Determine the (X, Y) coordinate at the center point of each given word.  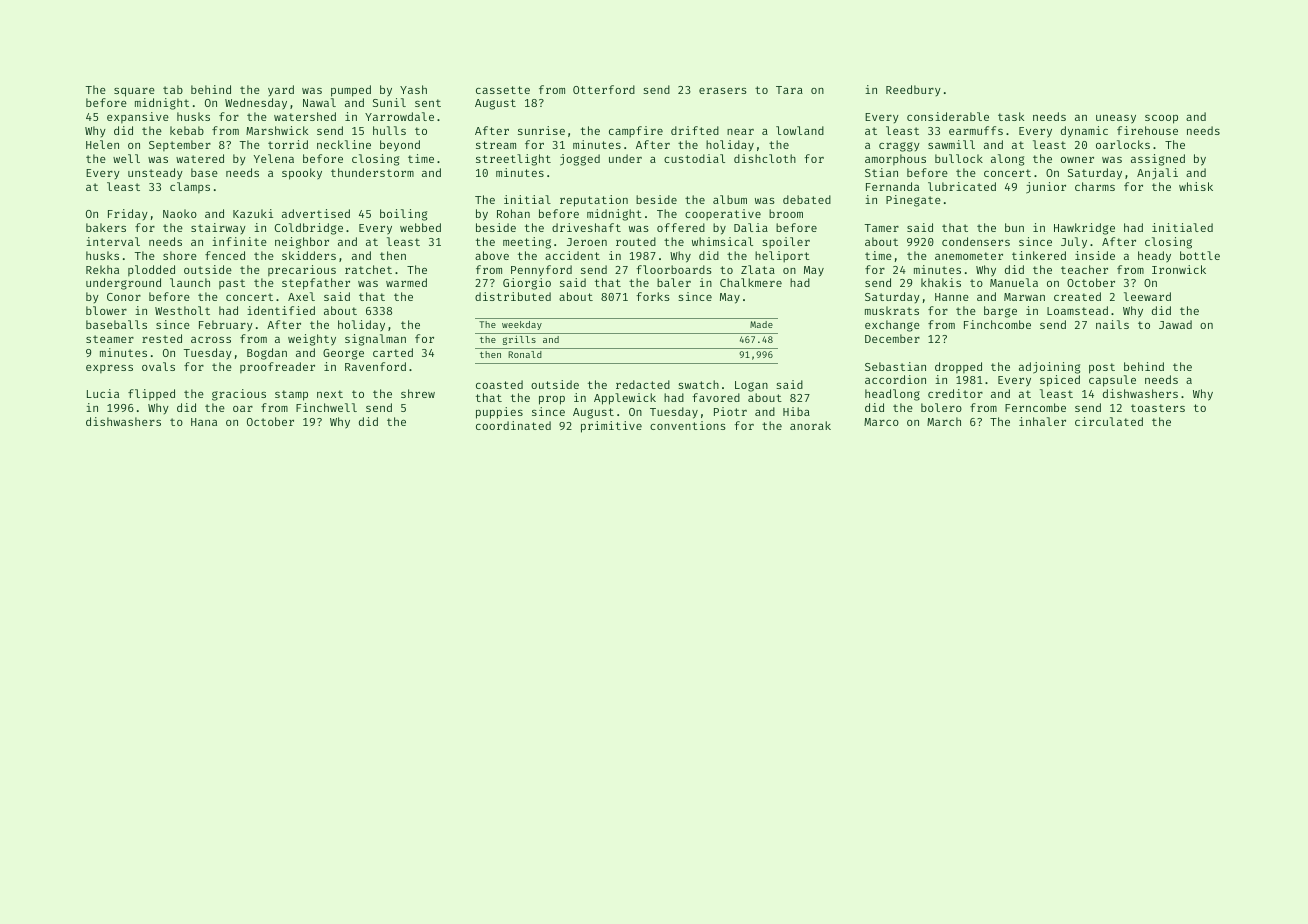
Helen (102, 144)
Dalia (751, 227)
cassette (503, 90)
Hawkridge (1084, 229)
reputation (594, 201)
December (892, 338)
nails (1112, 324)
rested (162, 338)
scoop (1161, 119)
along (1007, 160)
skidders (309, 255)
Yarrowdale (399, 116)
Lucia (103, 393)
